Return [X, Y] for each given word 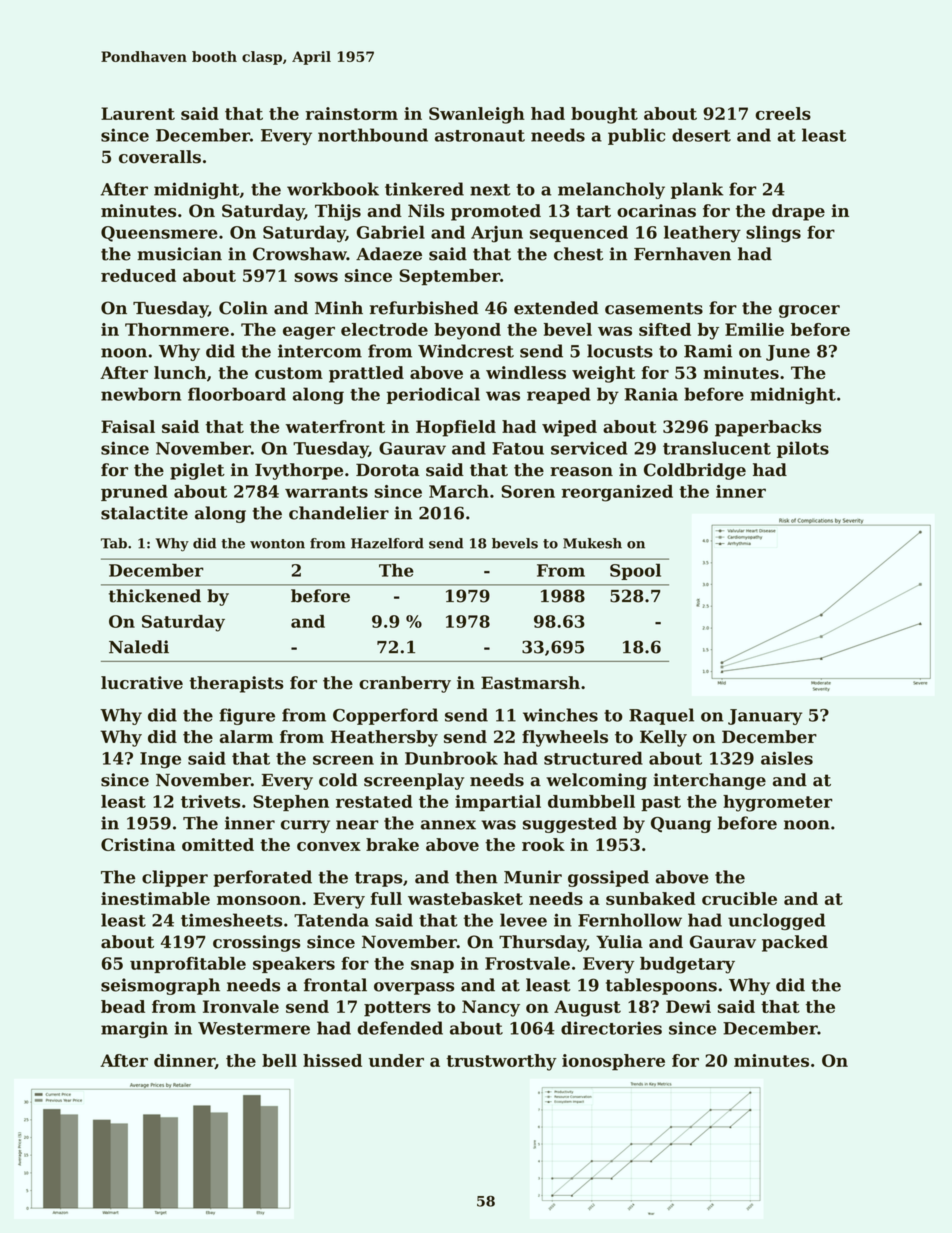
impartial [498, 803]
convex [329, 846]
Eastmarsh [530, 682]
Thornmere [177, 329]
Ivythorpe [299, 471]
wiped [569, 428]
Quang [681, 825]
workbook [333, 189]
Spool [635, 571]
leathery [702, 234]
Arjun [497, 234]
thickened [155, 596]
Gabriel [391, 232]
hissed [332, 1060]
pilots [803, 449]
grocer [809, 311]
